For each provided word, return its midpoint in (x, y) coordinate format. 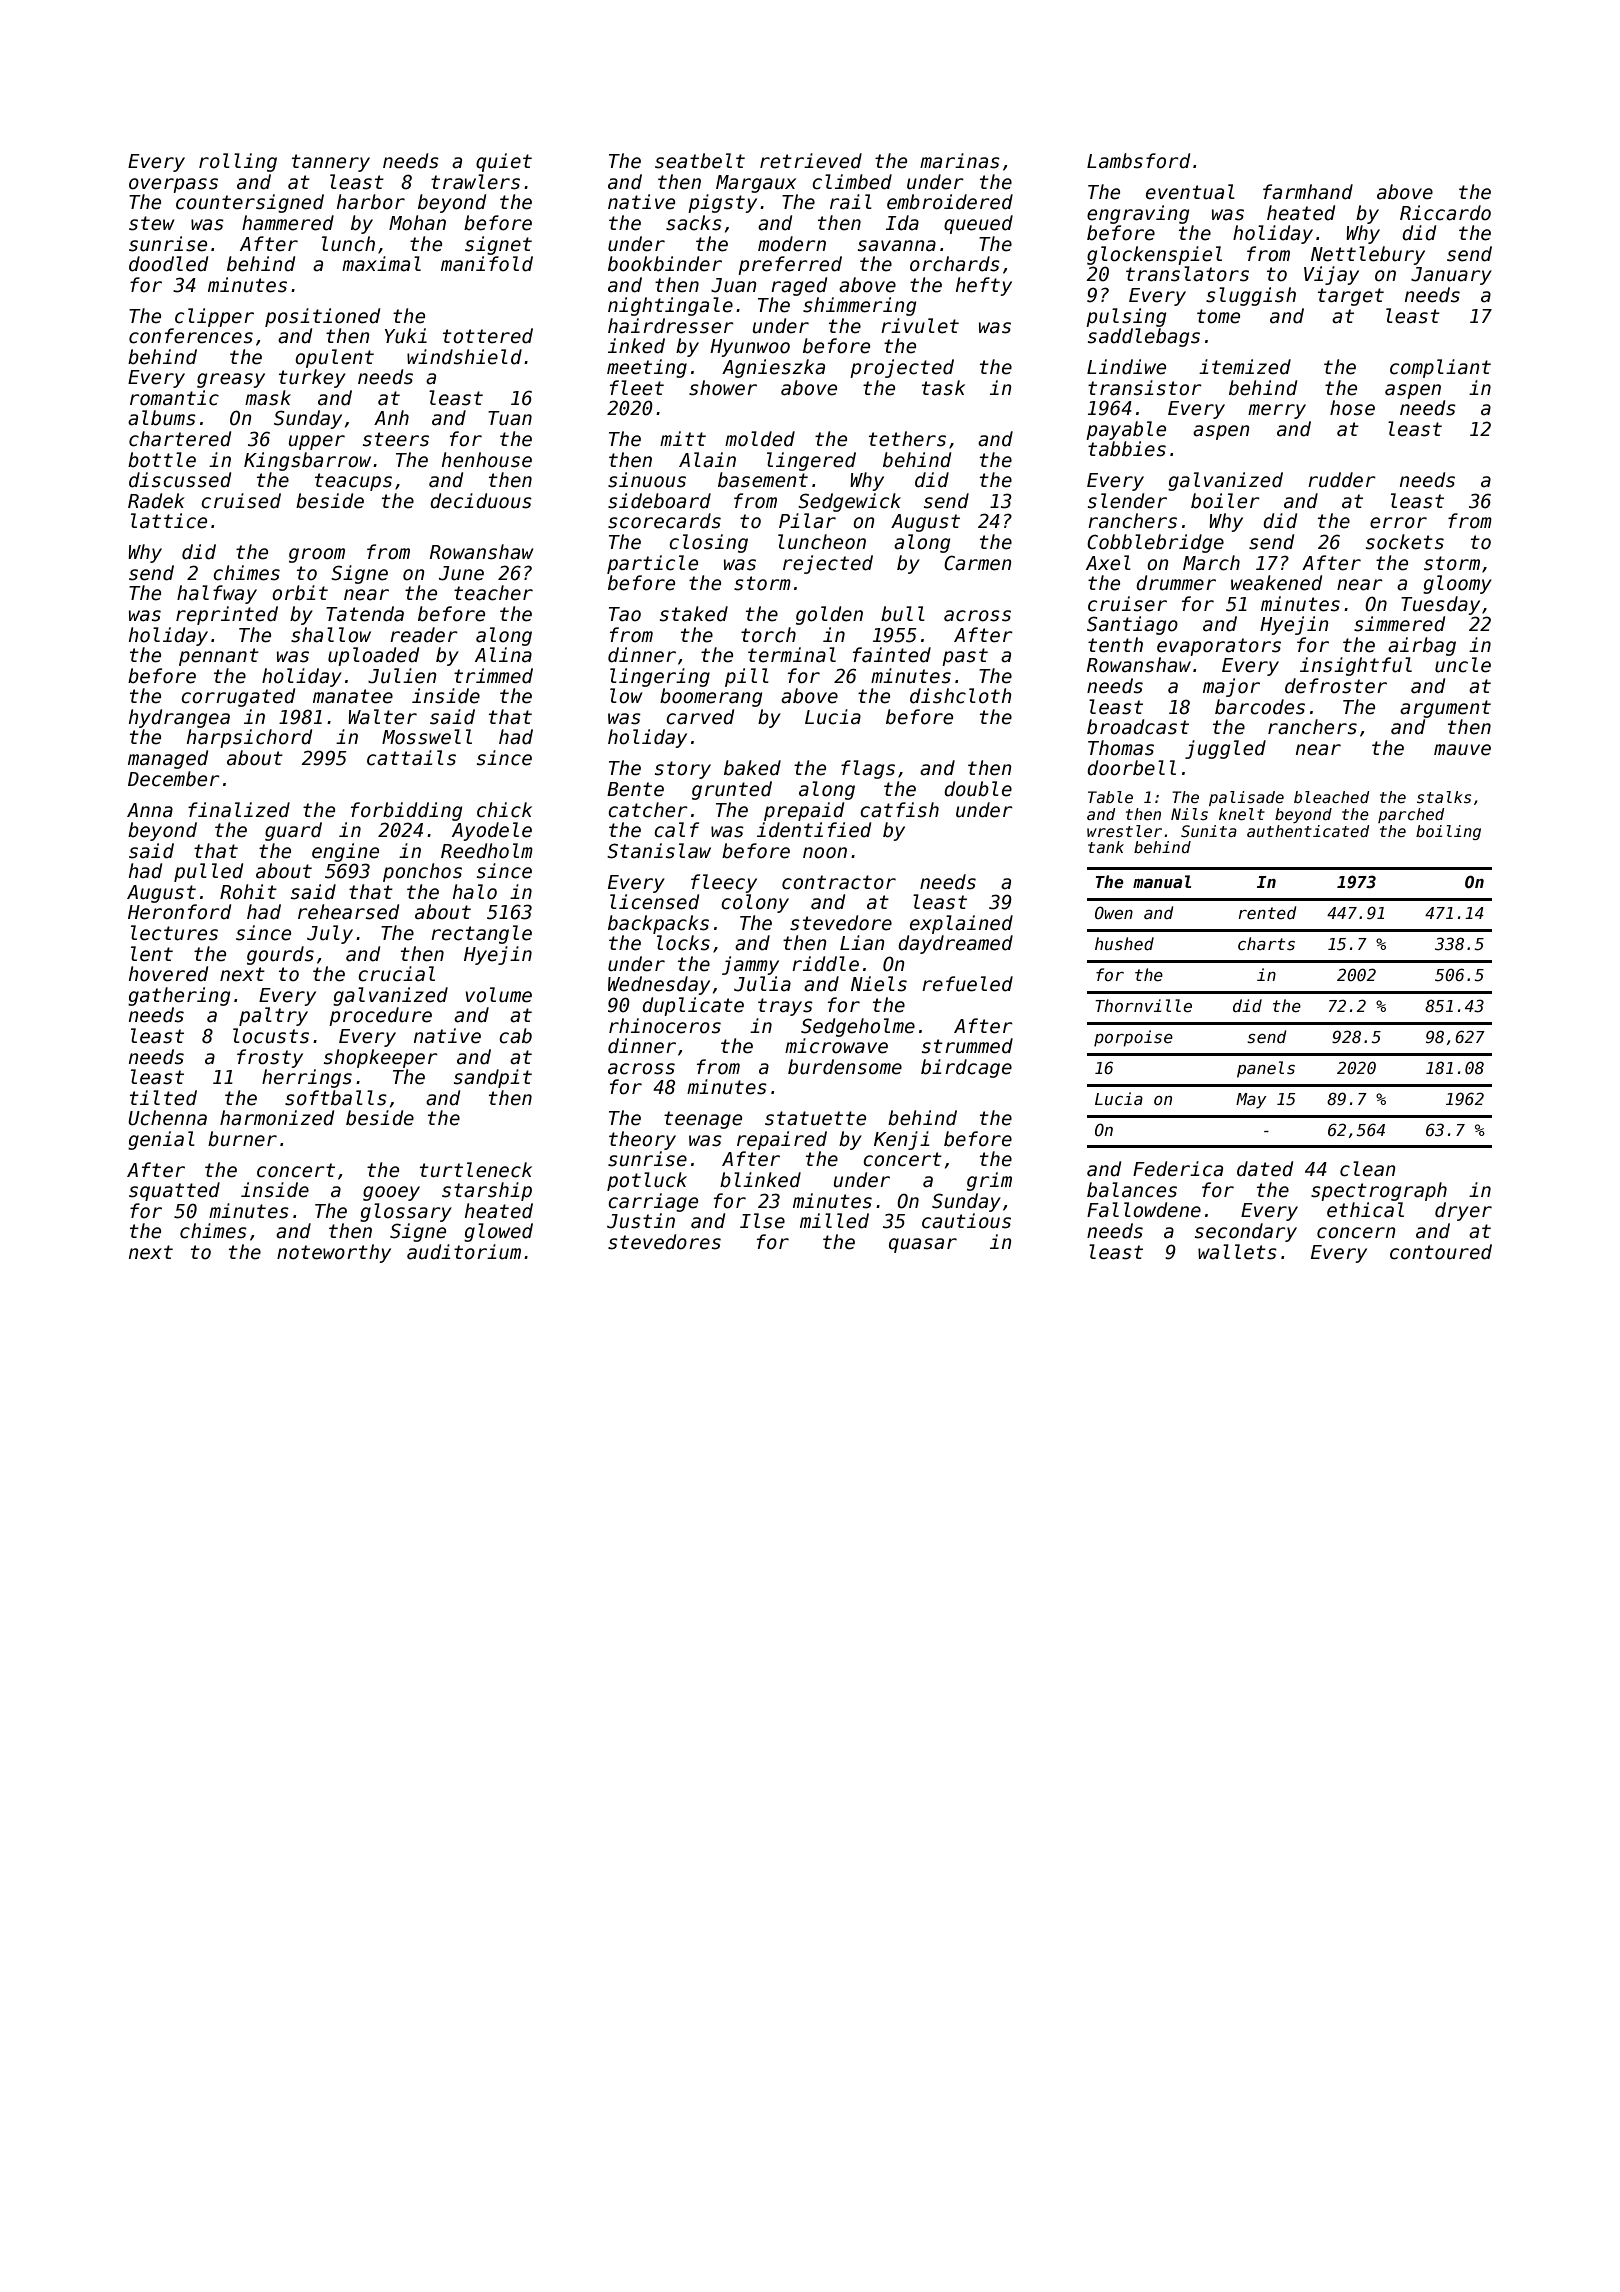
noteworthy (334, 1253)
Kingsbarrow (307, 461)
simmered (1399, 624)
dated (1265, 1169)
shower (723, 388)
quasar (923, 1245)
